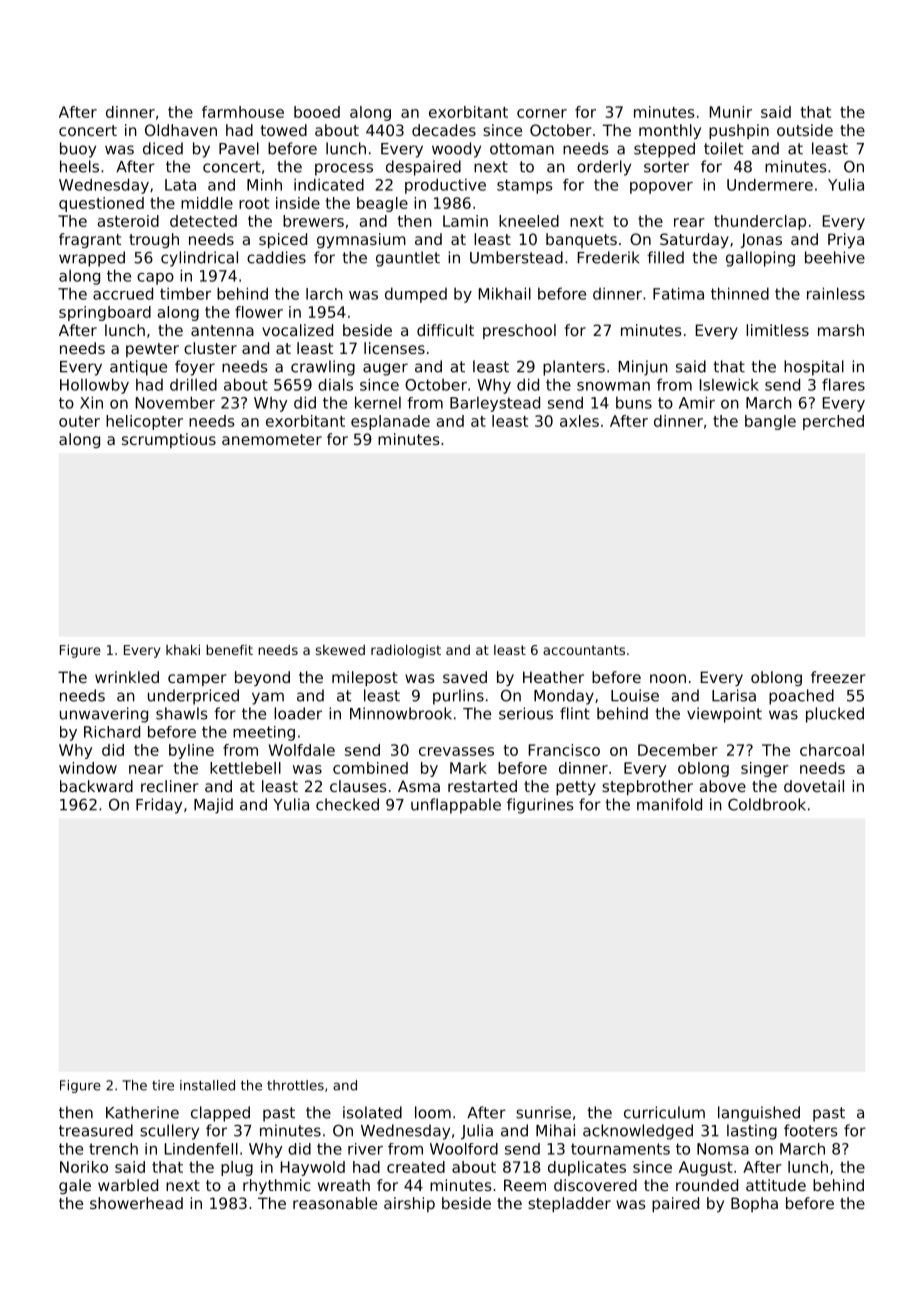 The width and height of the screenshot is (924, 1308). I want to click on monthly, so click(670, 131).
